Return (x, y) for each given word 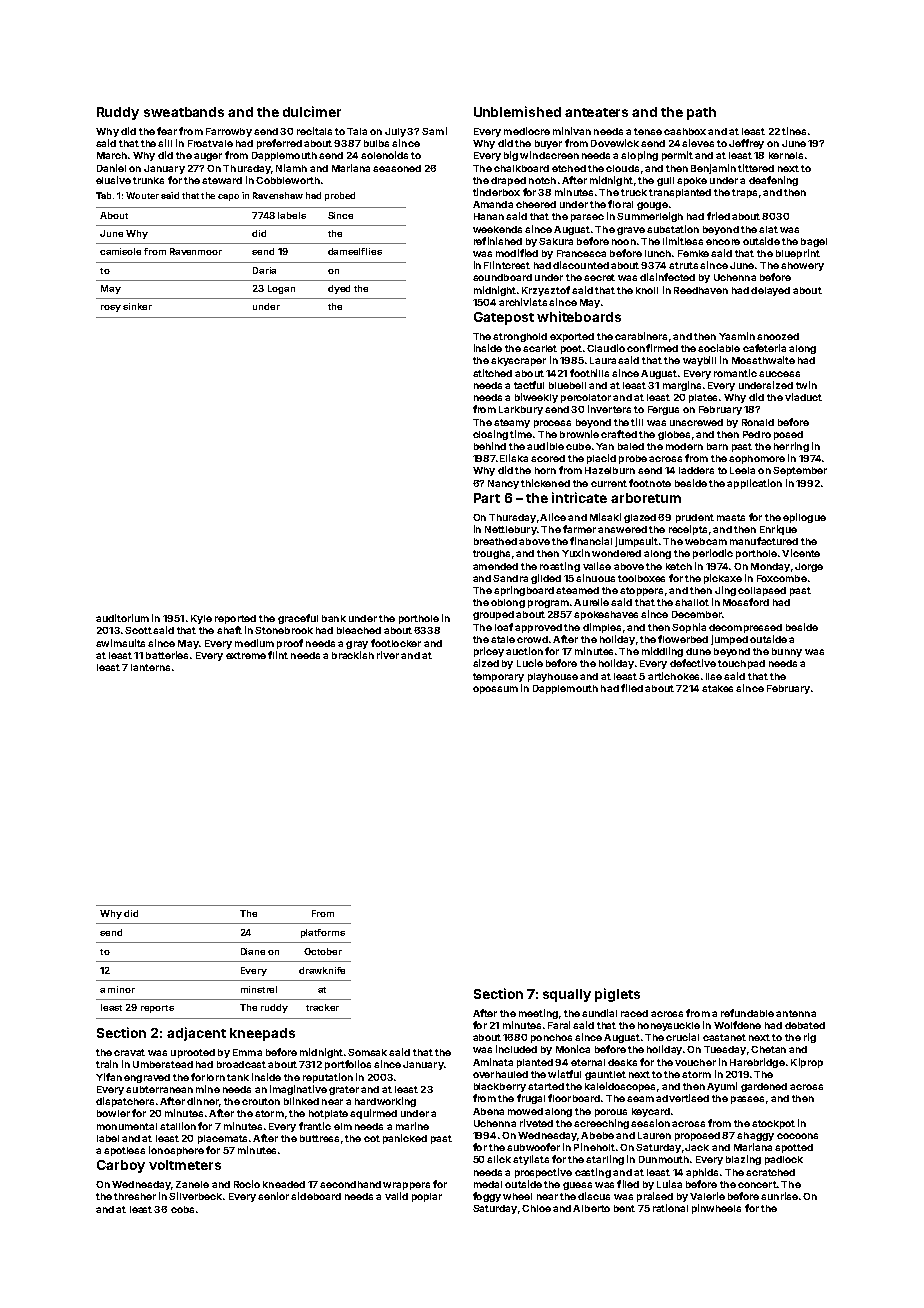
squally (567, 995)
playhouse (553, 677)
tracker (322, 1007)
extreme (246, 655)
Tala (357, 131)
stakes (717, 688)
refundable (747, 1013)
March (112, 155)
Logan (281, 289)
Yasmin (737, 336)
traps (744, 193)
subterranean (159, 1089)
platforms (323, 933)
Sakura (556, 241)
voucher (695, 1062)
